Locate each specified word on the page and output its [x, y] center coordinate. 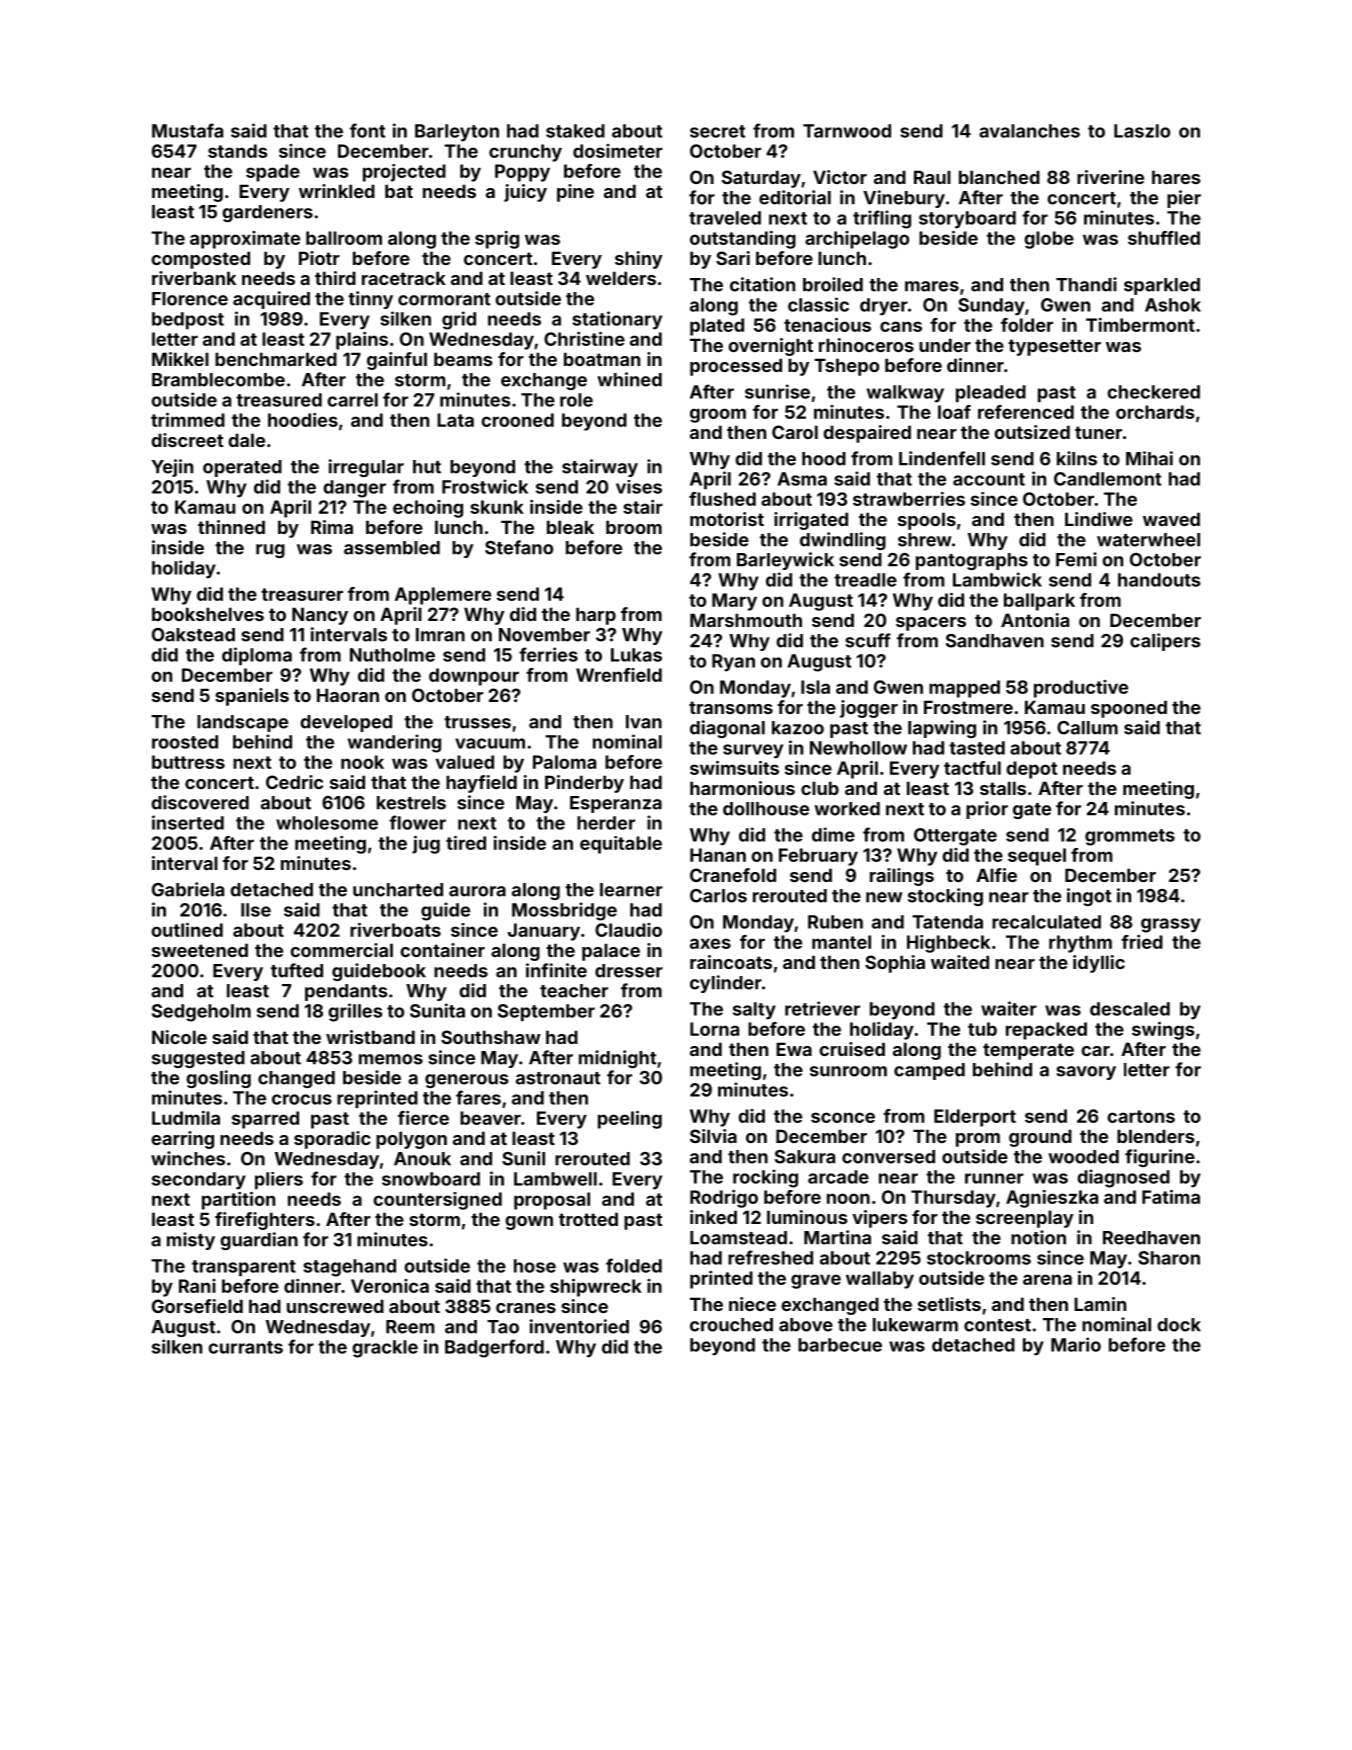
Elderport [975, 1118]
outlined [187, 930]
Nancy [320, 616]
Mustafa [187, 130]
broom [634, 527]
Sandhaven [995, 641]
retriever [822, 1008]
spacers [931, 624]
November [544, 635]
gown [529, 1223]
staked [575, 131]
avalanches [1029, 131]
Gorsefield [197, 1306]
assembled [392, 548]
